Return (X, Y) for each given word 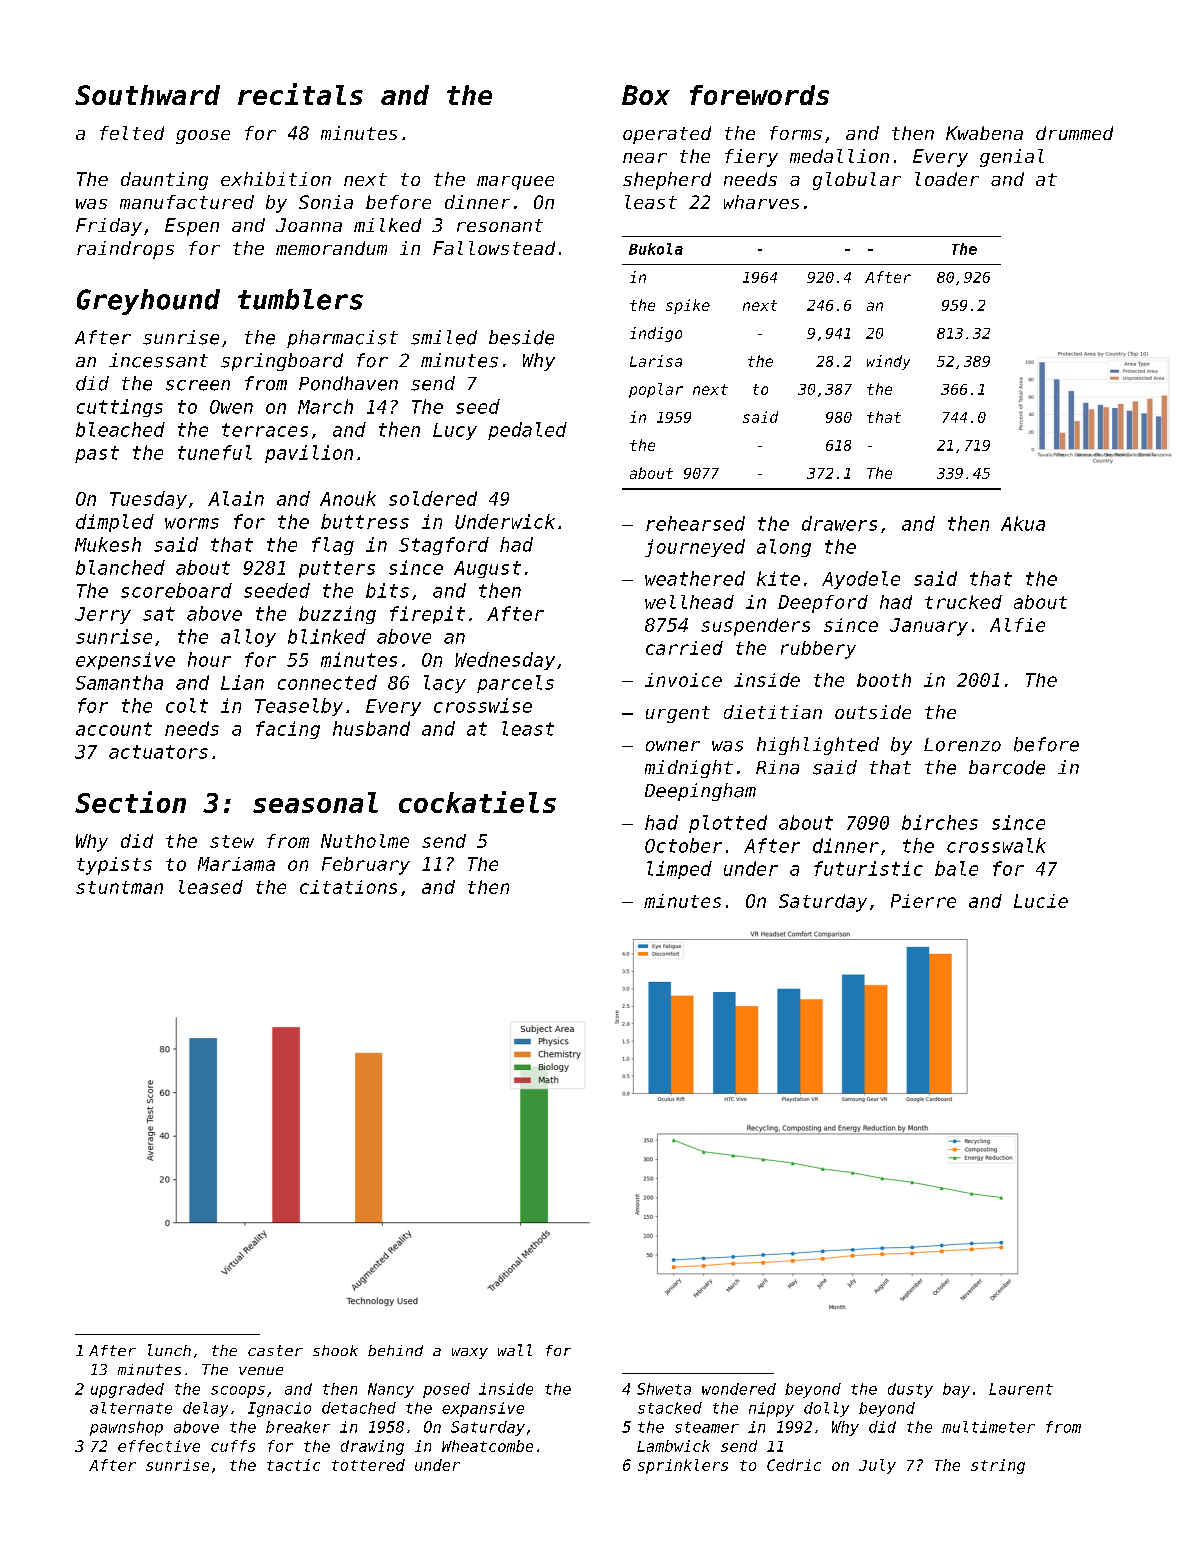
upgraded (127, 1390)
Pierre (923, 901)
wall (515, 1350)
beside (521, 337)
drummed (1074, 133)
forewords (759, 95)
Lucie (1041, 901)
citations (348, 887)
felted (132, 133)
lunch (169, 1350)
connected (327, 682)
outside (873, 712)
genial (1012, 158)
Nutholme (365, 841)
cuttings (120, 408)
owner (673, 746)
